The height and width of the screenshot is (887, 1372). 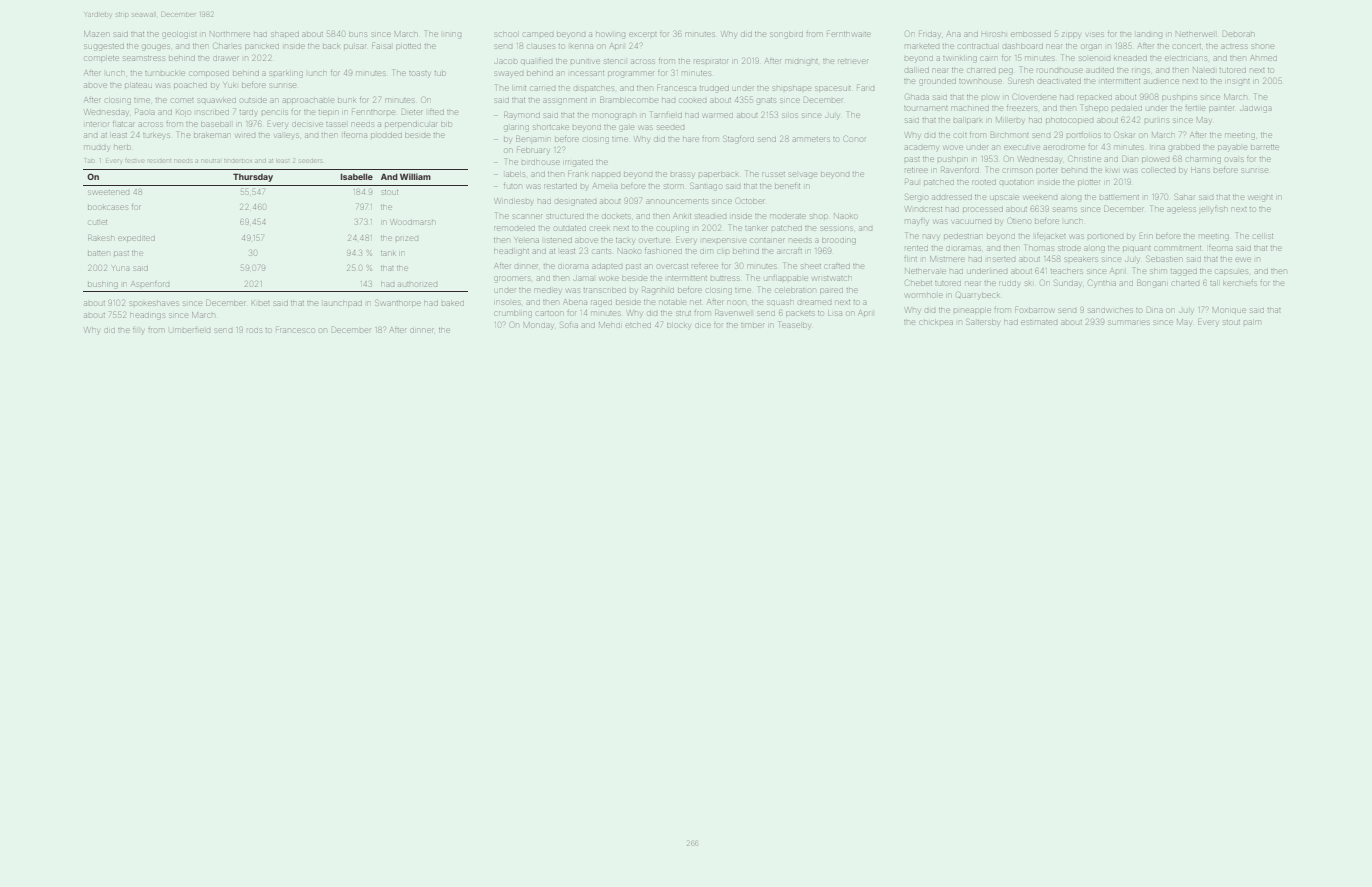 I want to click on strut, so click(x=683, y=313).
